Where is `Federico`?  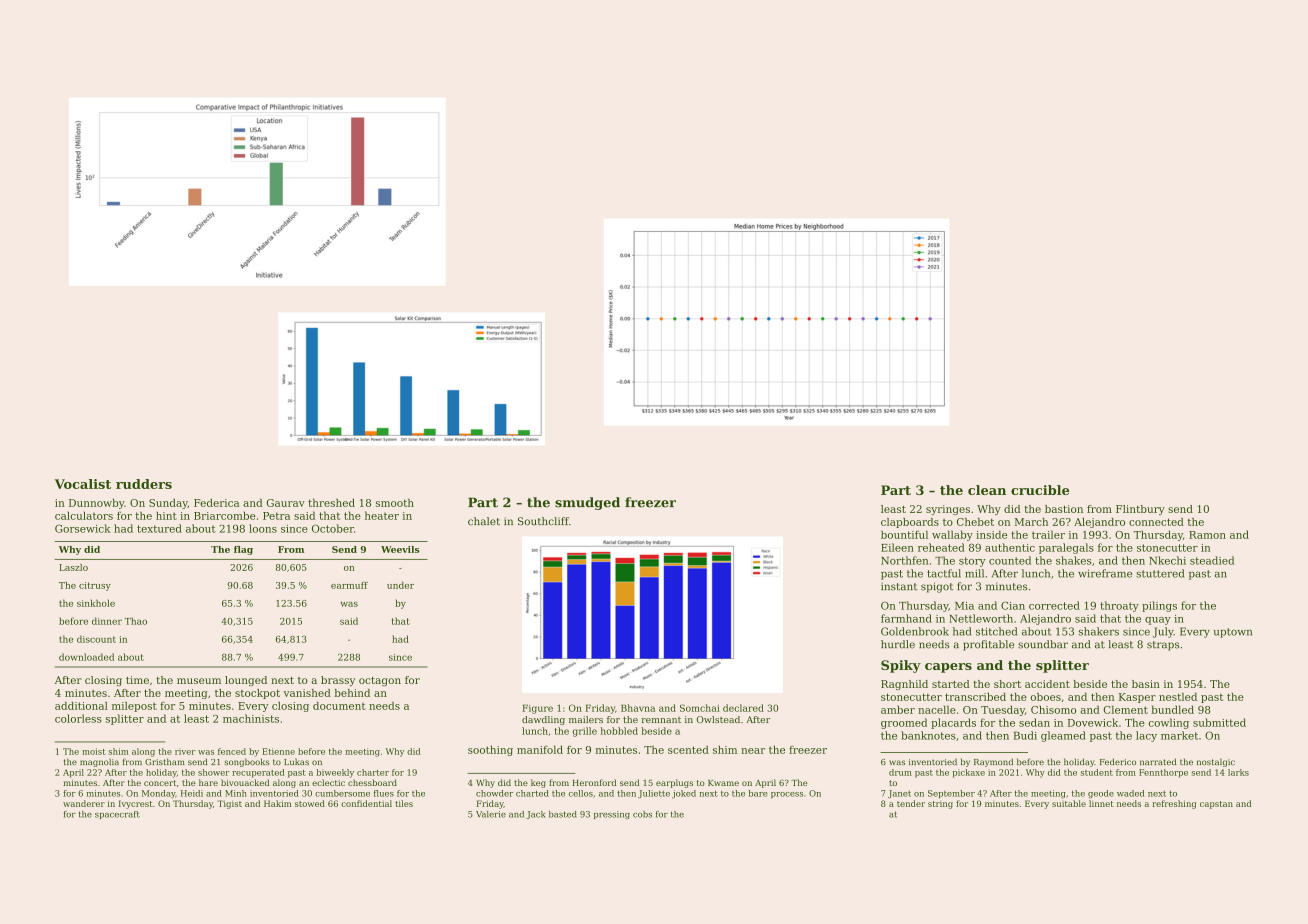 Federico is located at coordinates (1118, 761).
